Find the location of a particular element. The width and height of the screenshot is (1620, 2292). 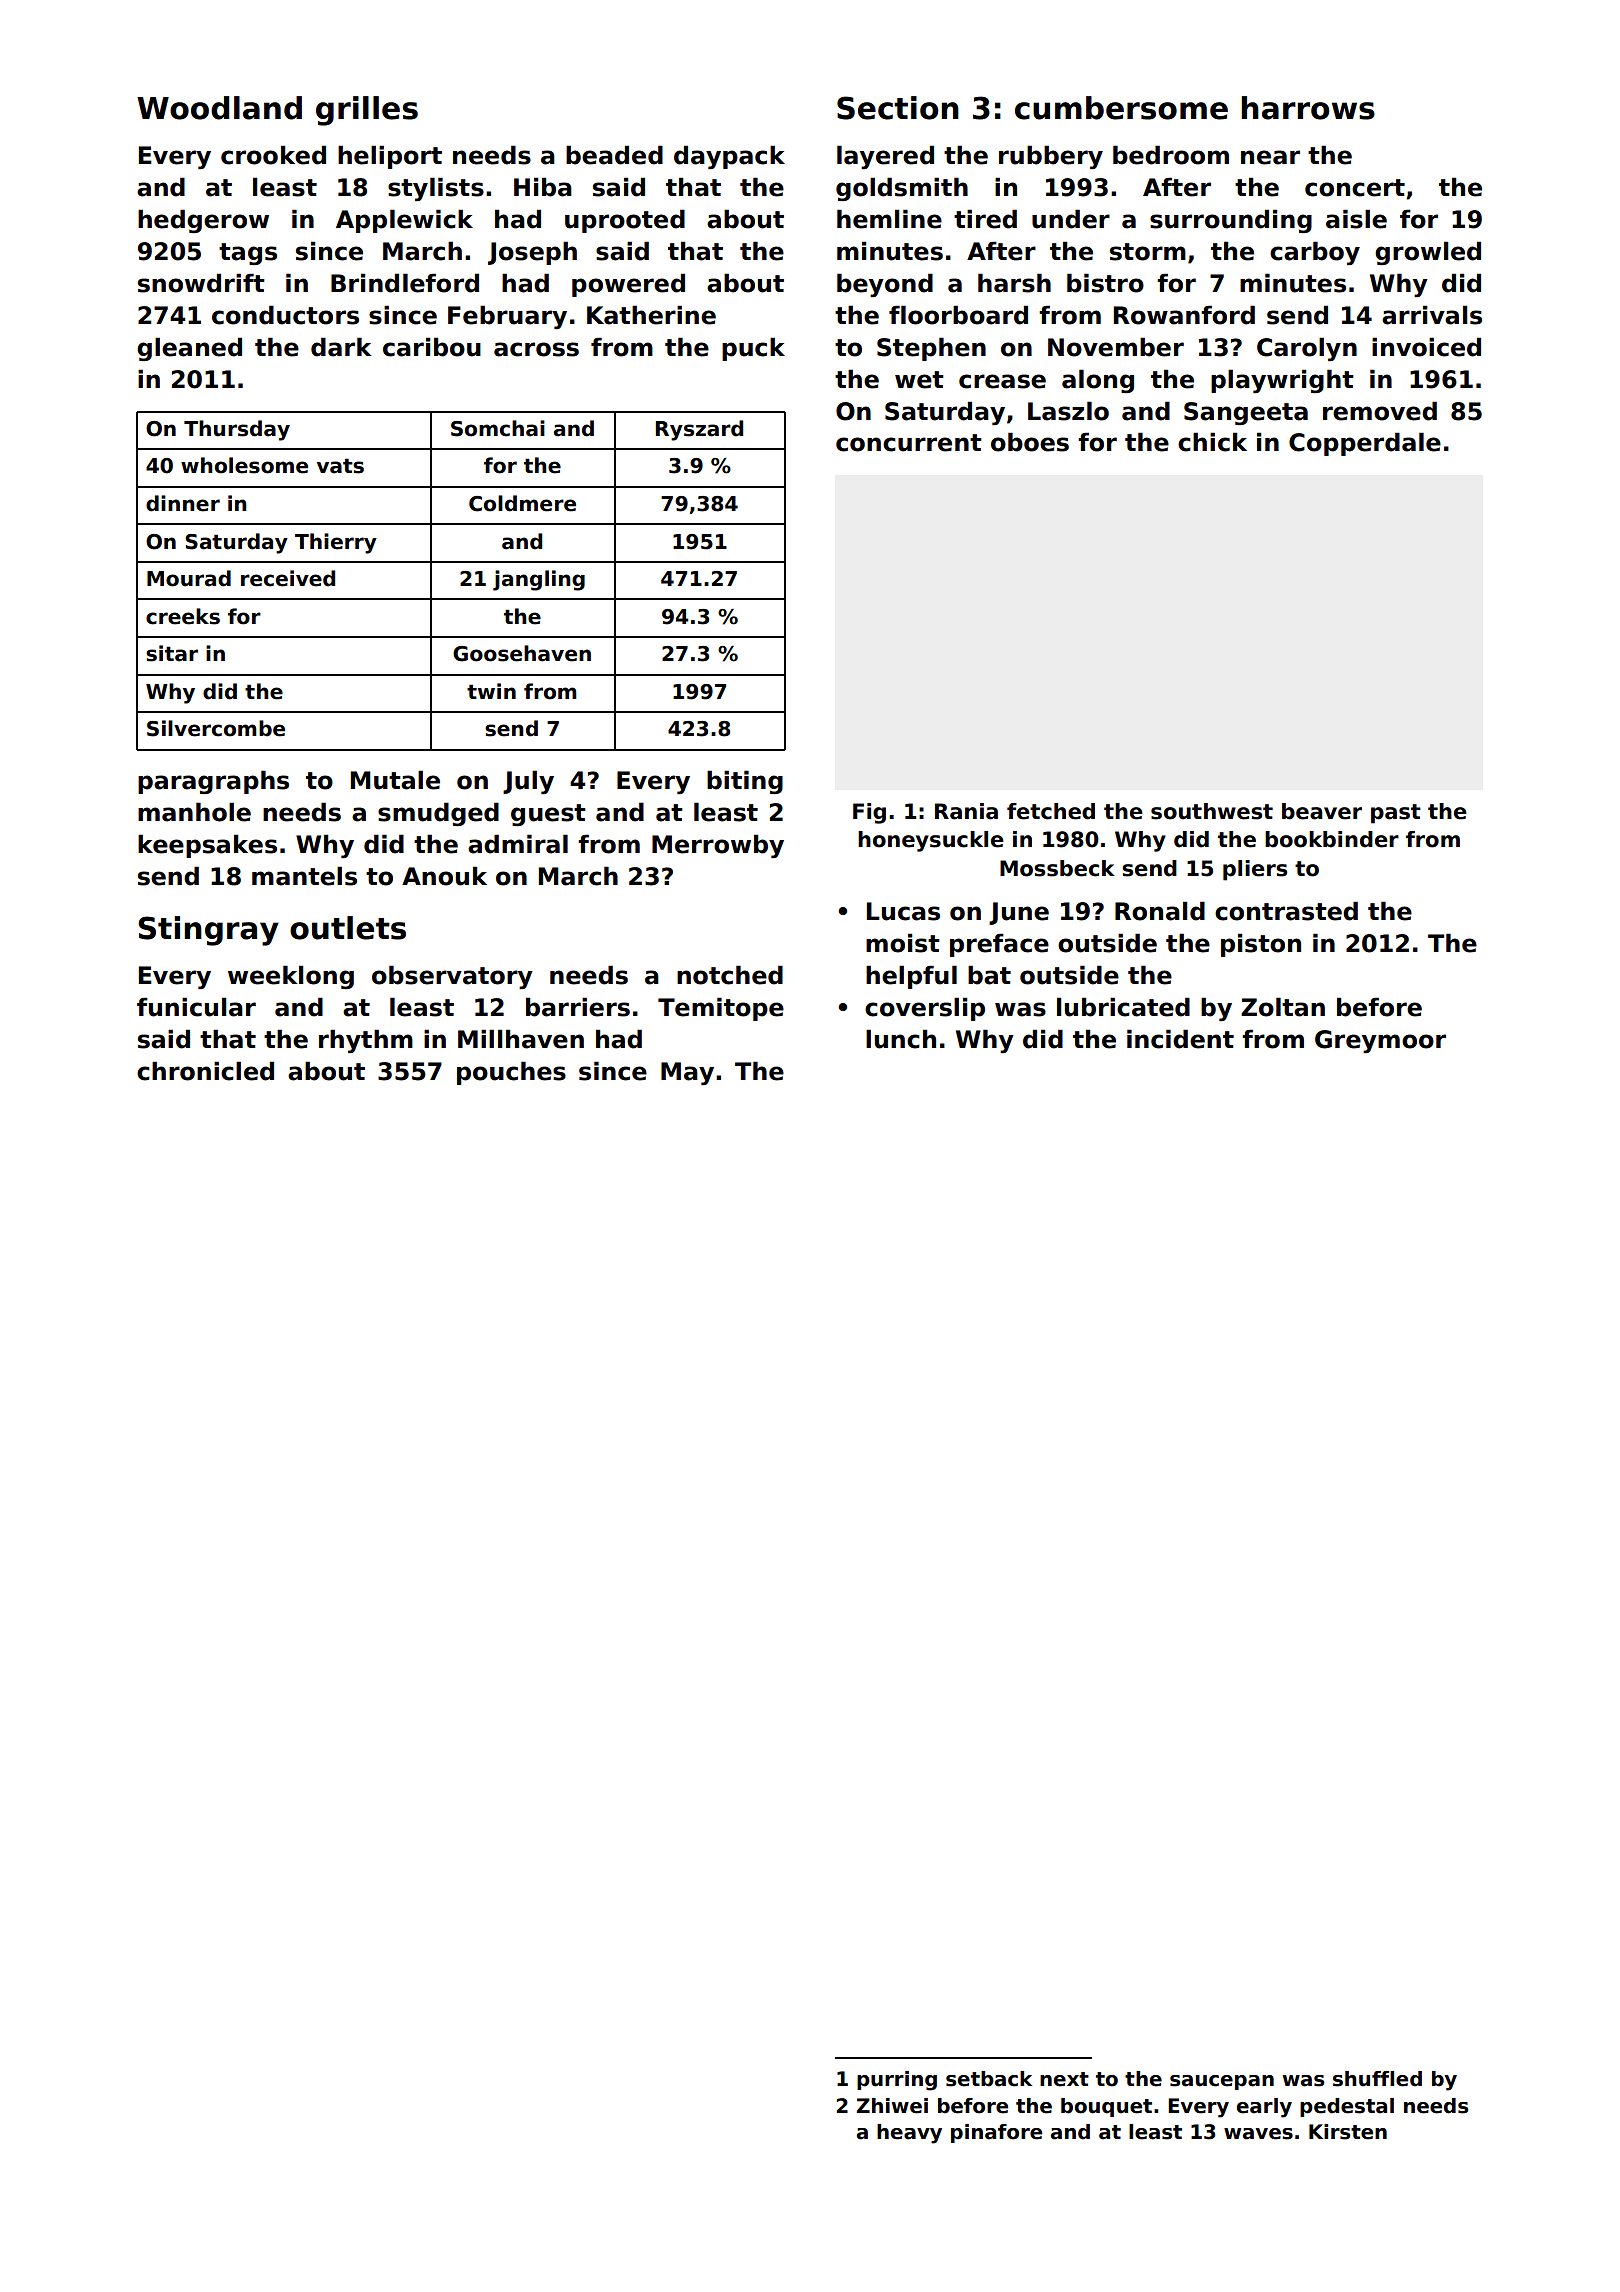

Woodland is located at coordinates (219, 108).
